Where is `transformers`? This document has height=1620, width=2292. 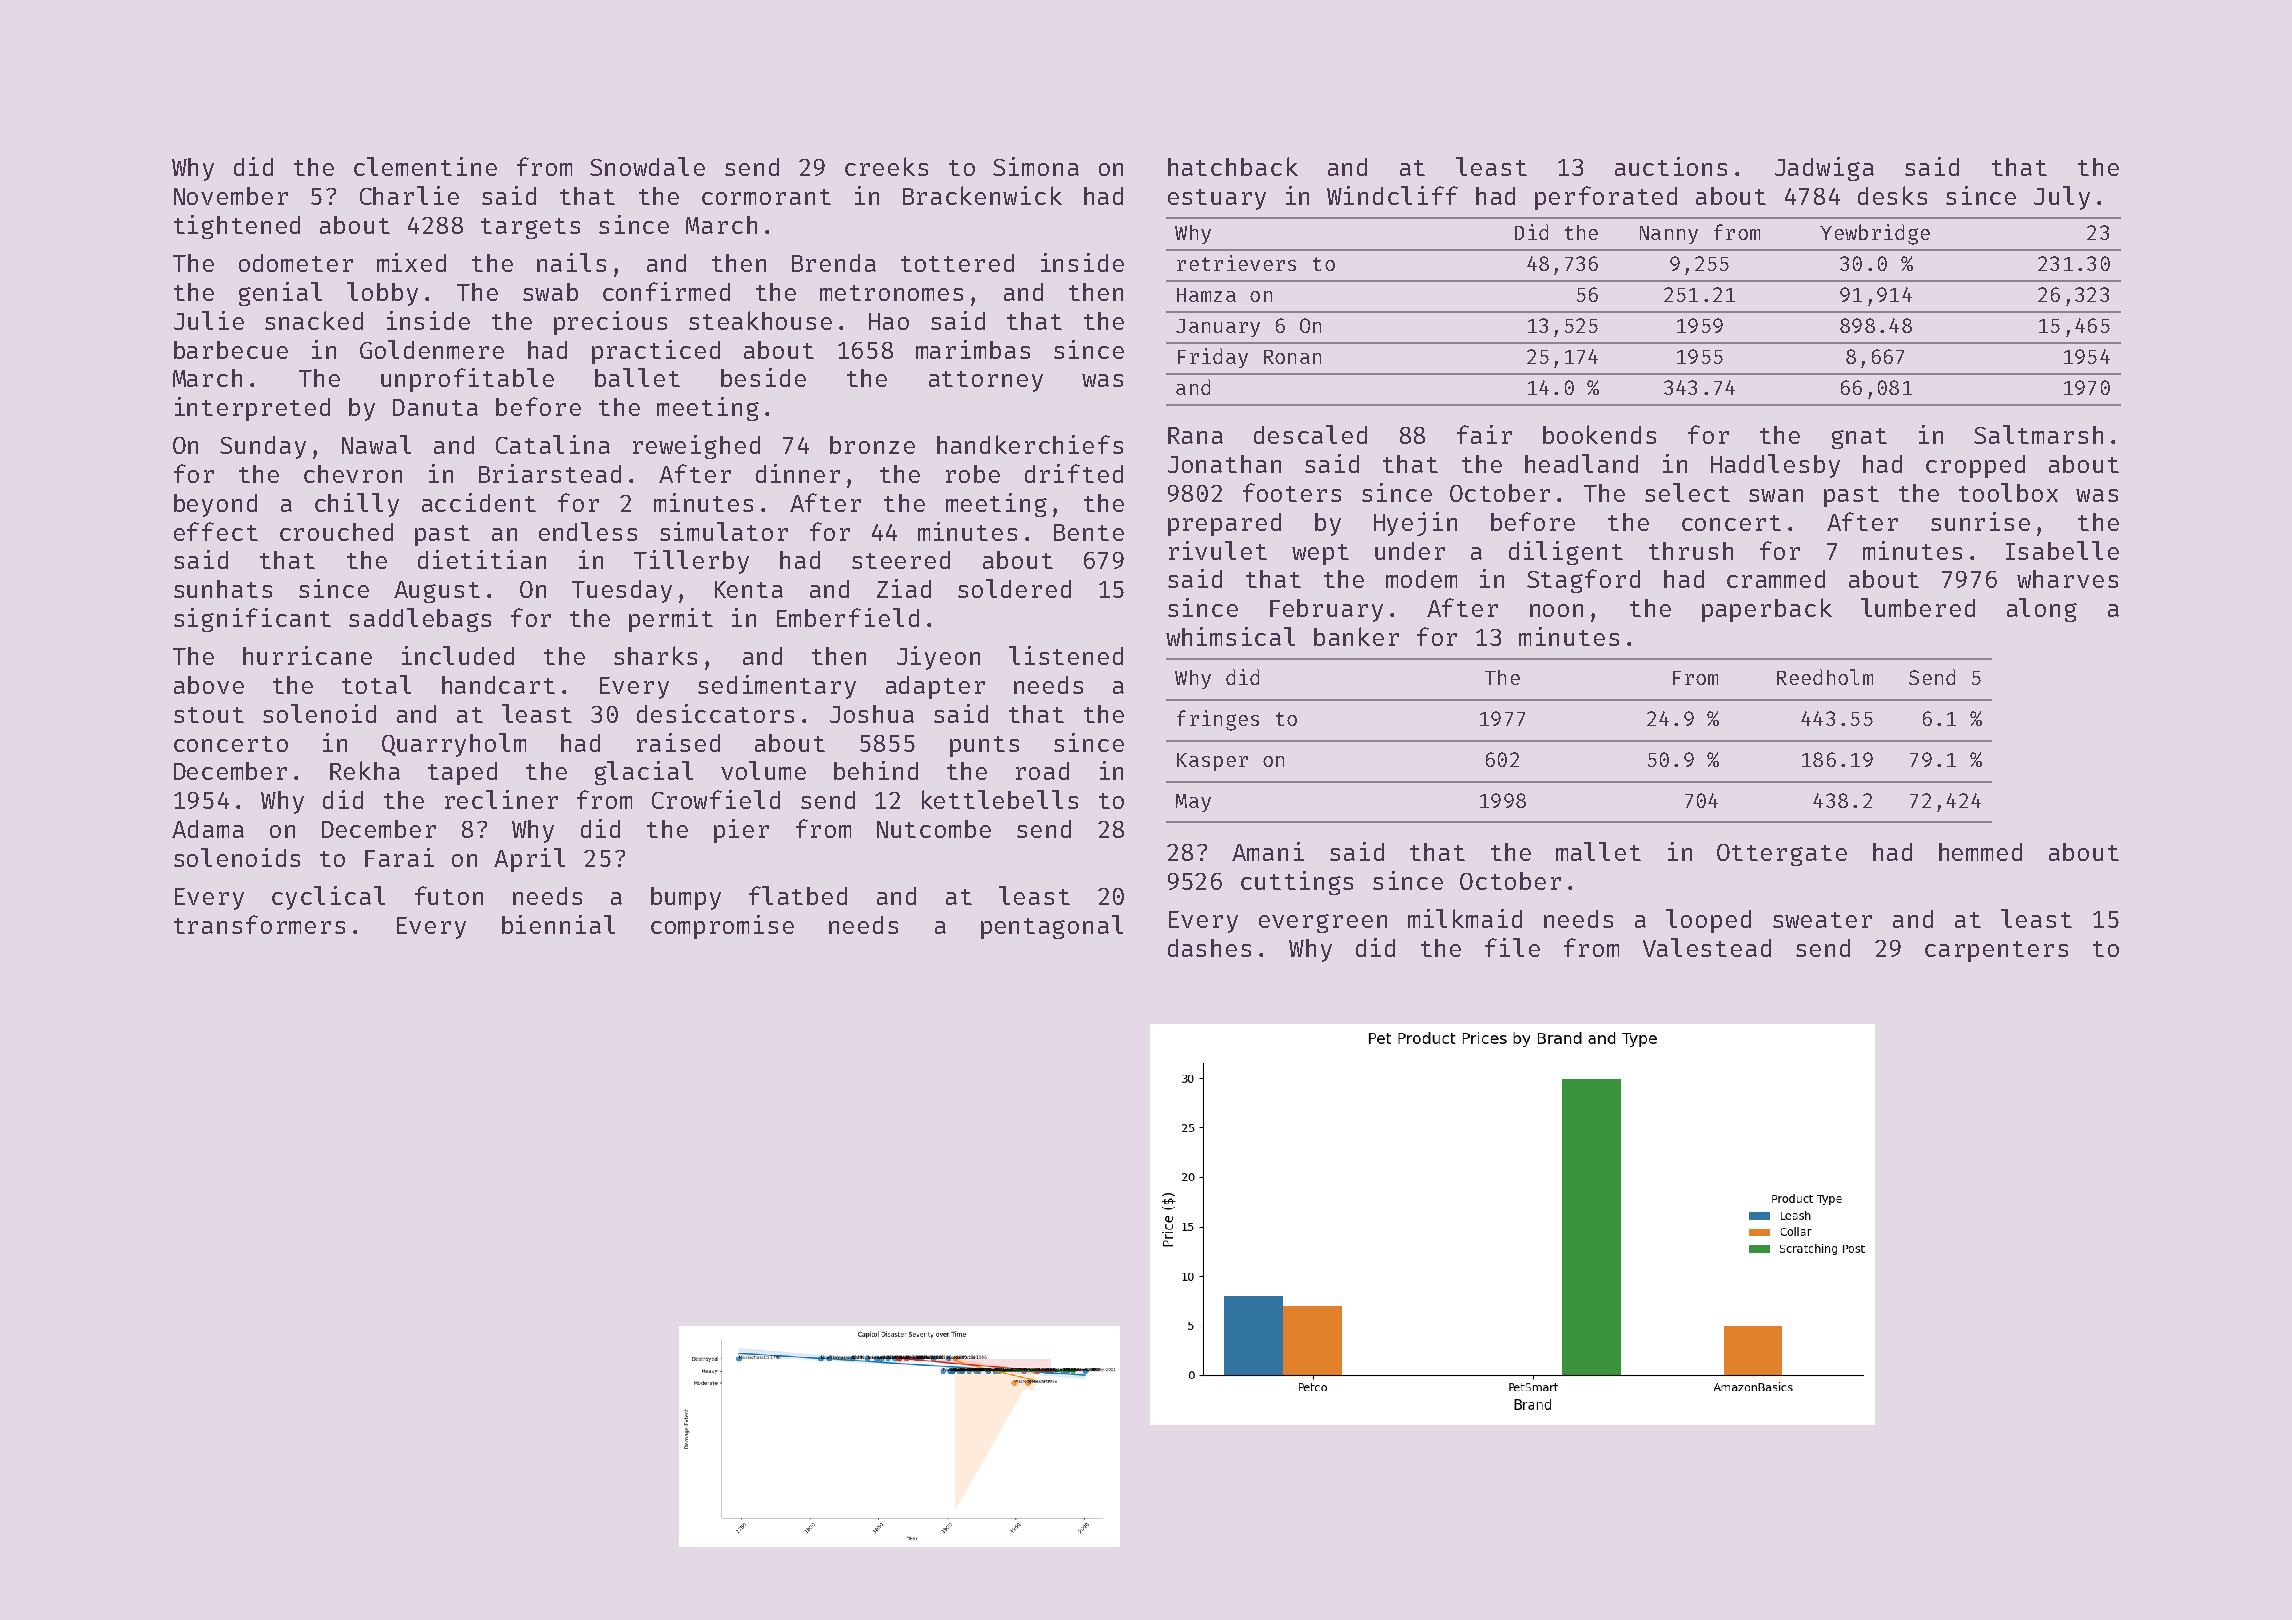
transformers is located at coordinates (259, 924).
